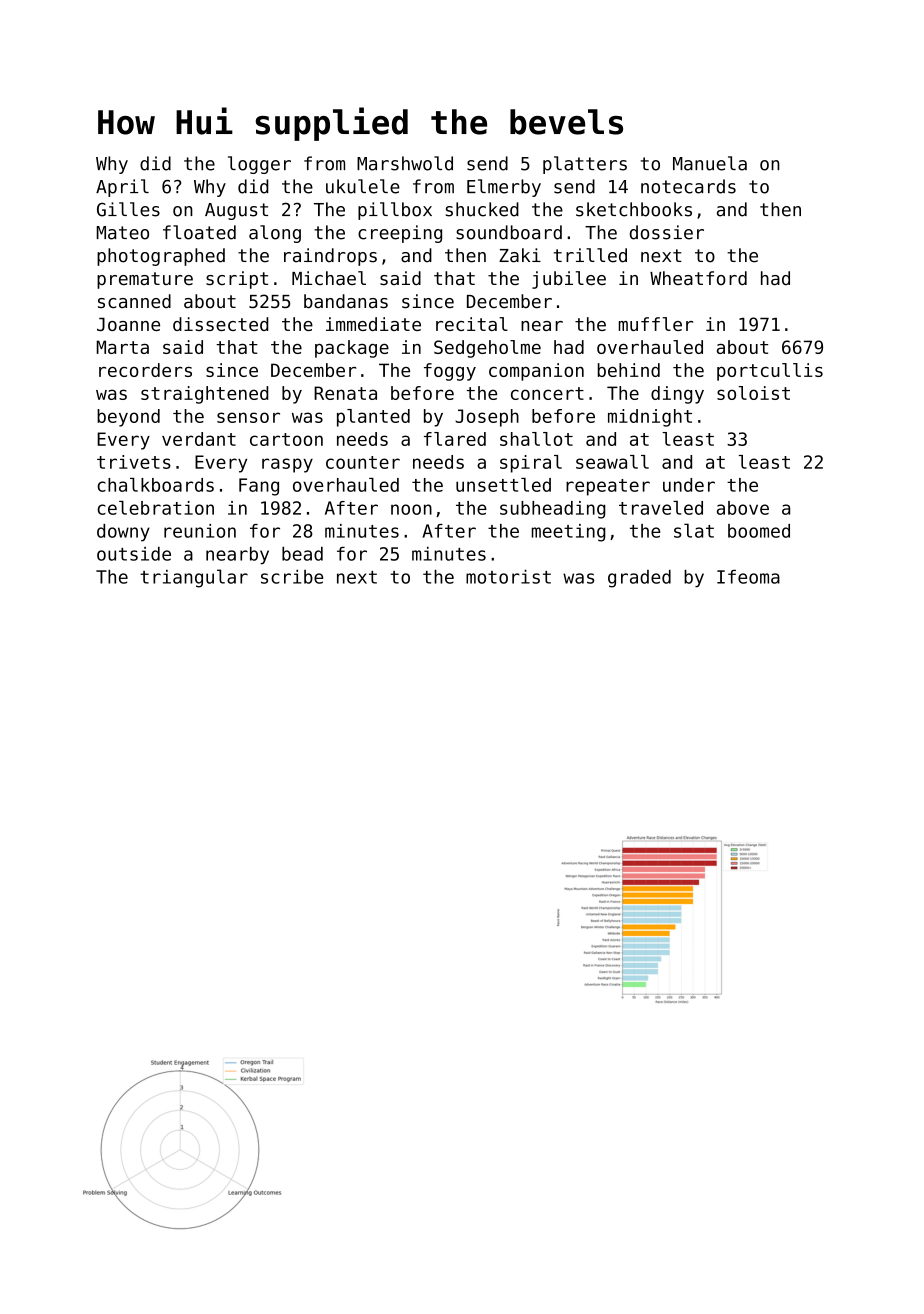 This screenshot has width=924, height=1314. I want to click on portcullis, so click(770, 372).
